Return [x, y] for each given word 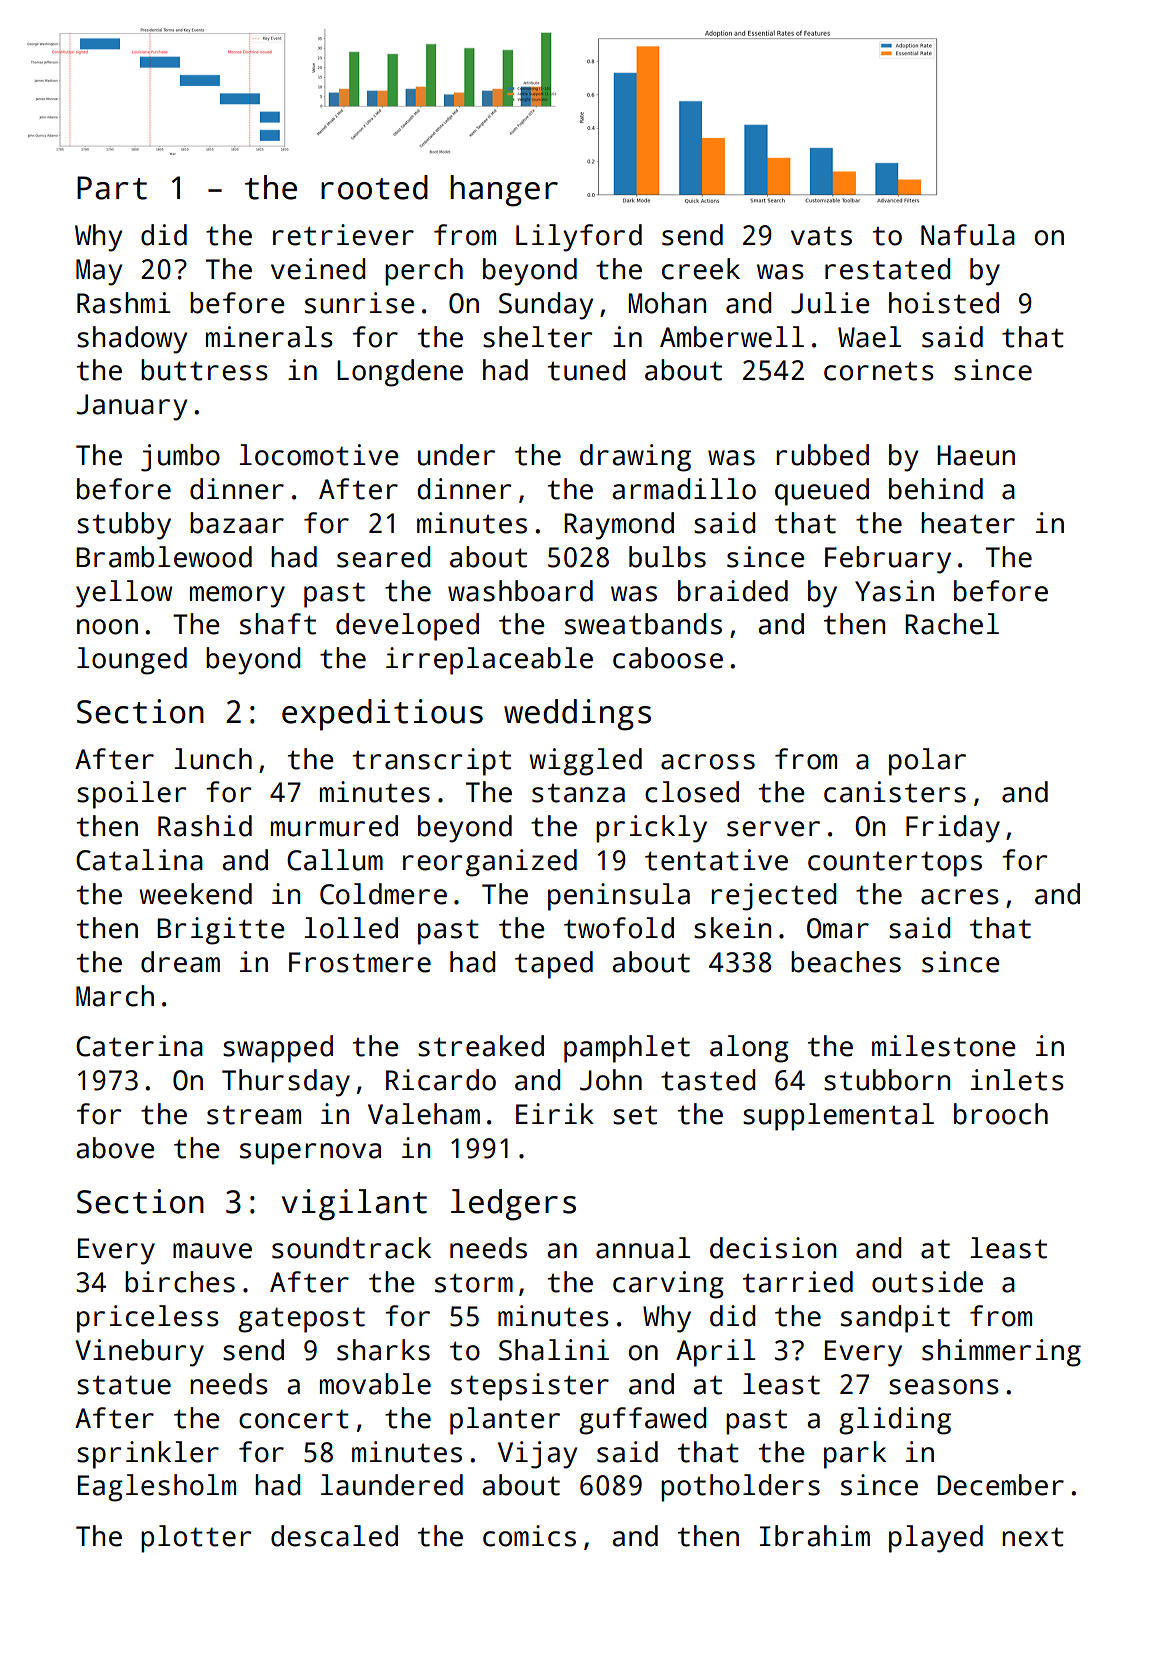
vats [821, 236]
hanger [504, 191]
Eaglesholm [157, 1488]
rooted [374, 187]
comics [529, 1536]
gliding [895, 1421]
